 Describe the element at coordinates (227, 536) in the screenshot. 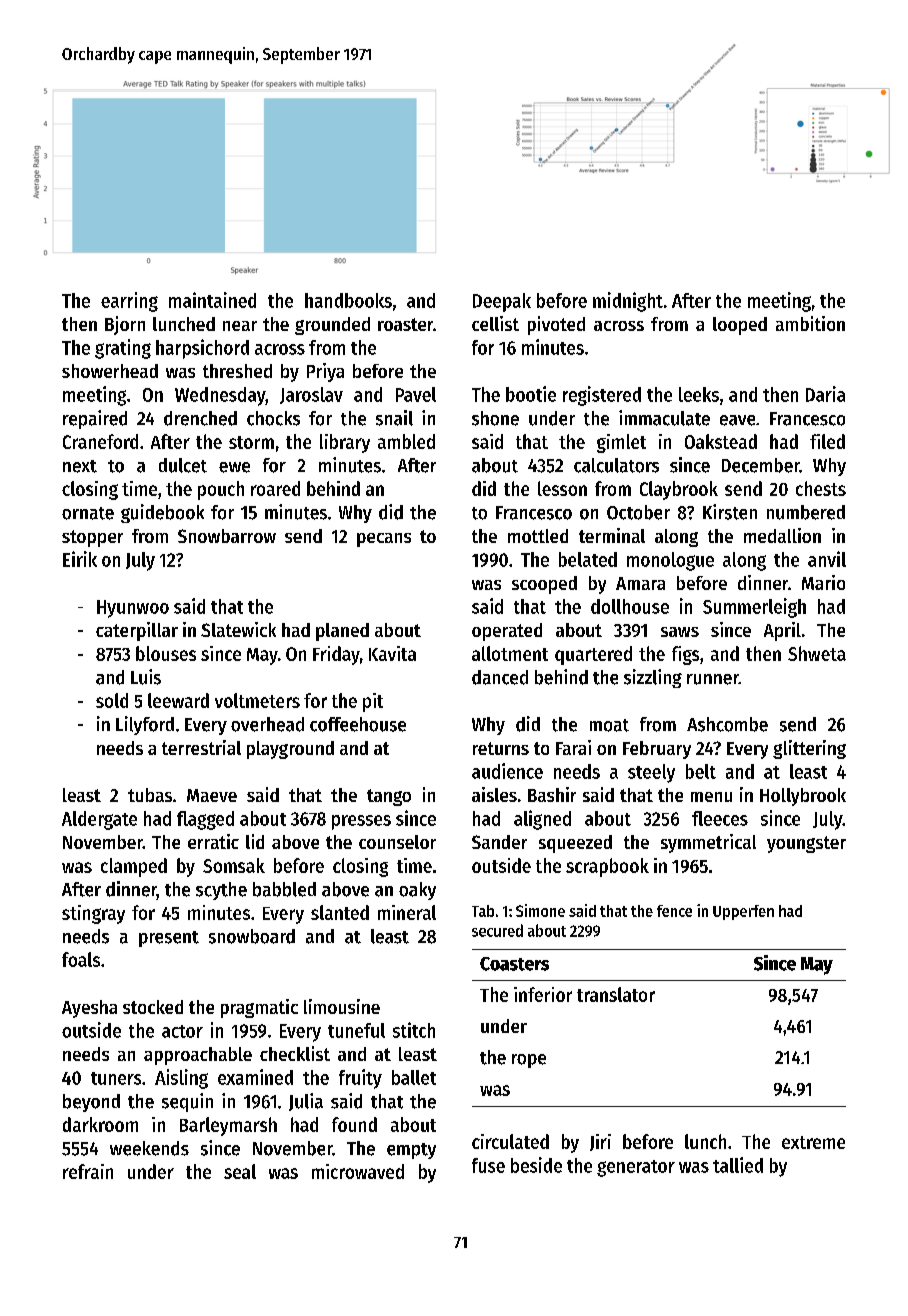

I see `Snowbarrow` at that location.
